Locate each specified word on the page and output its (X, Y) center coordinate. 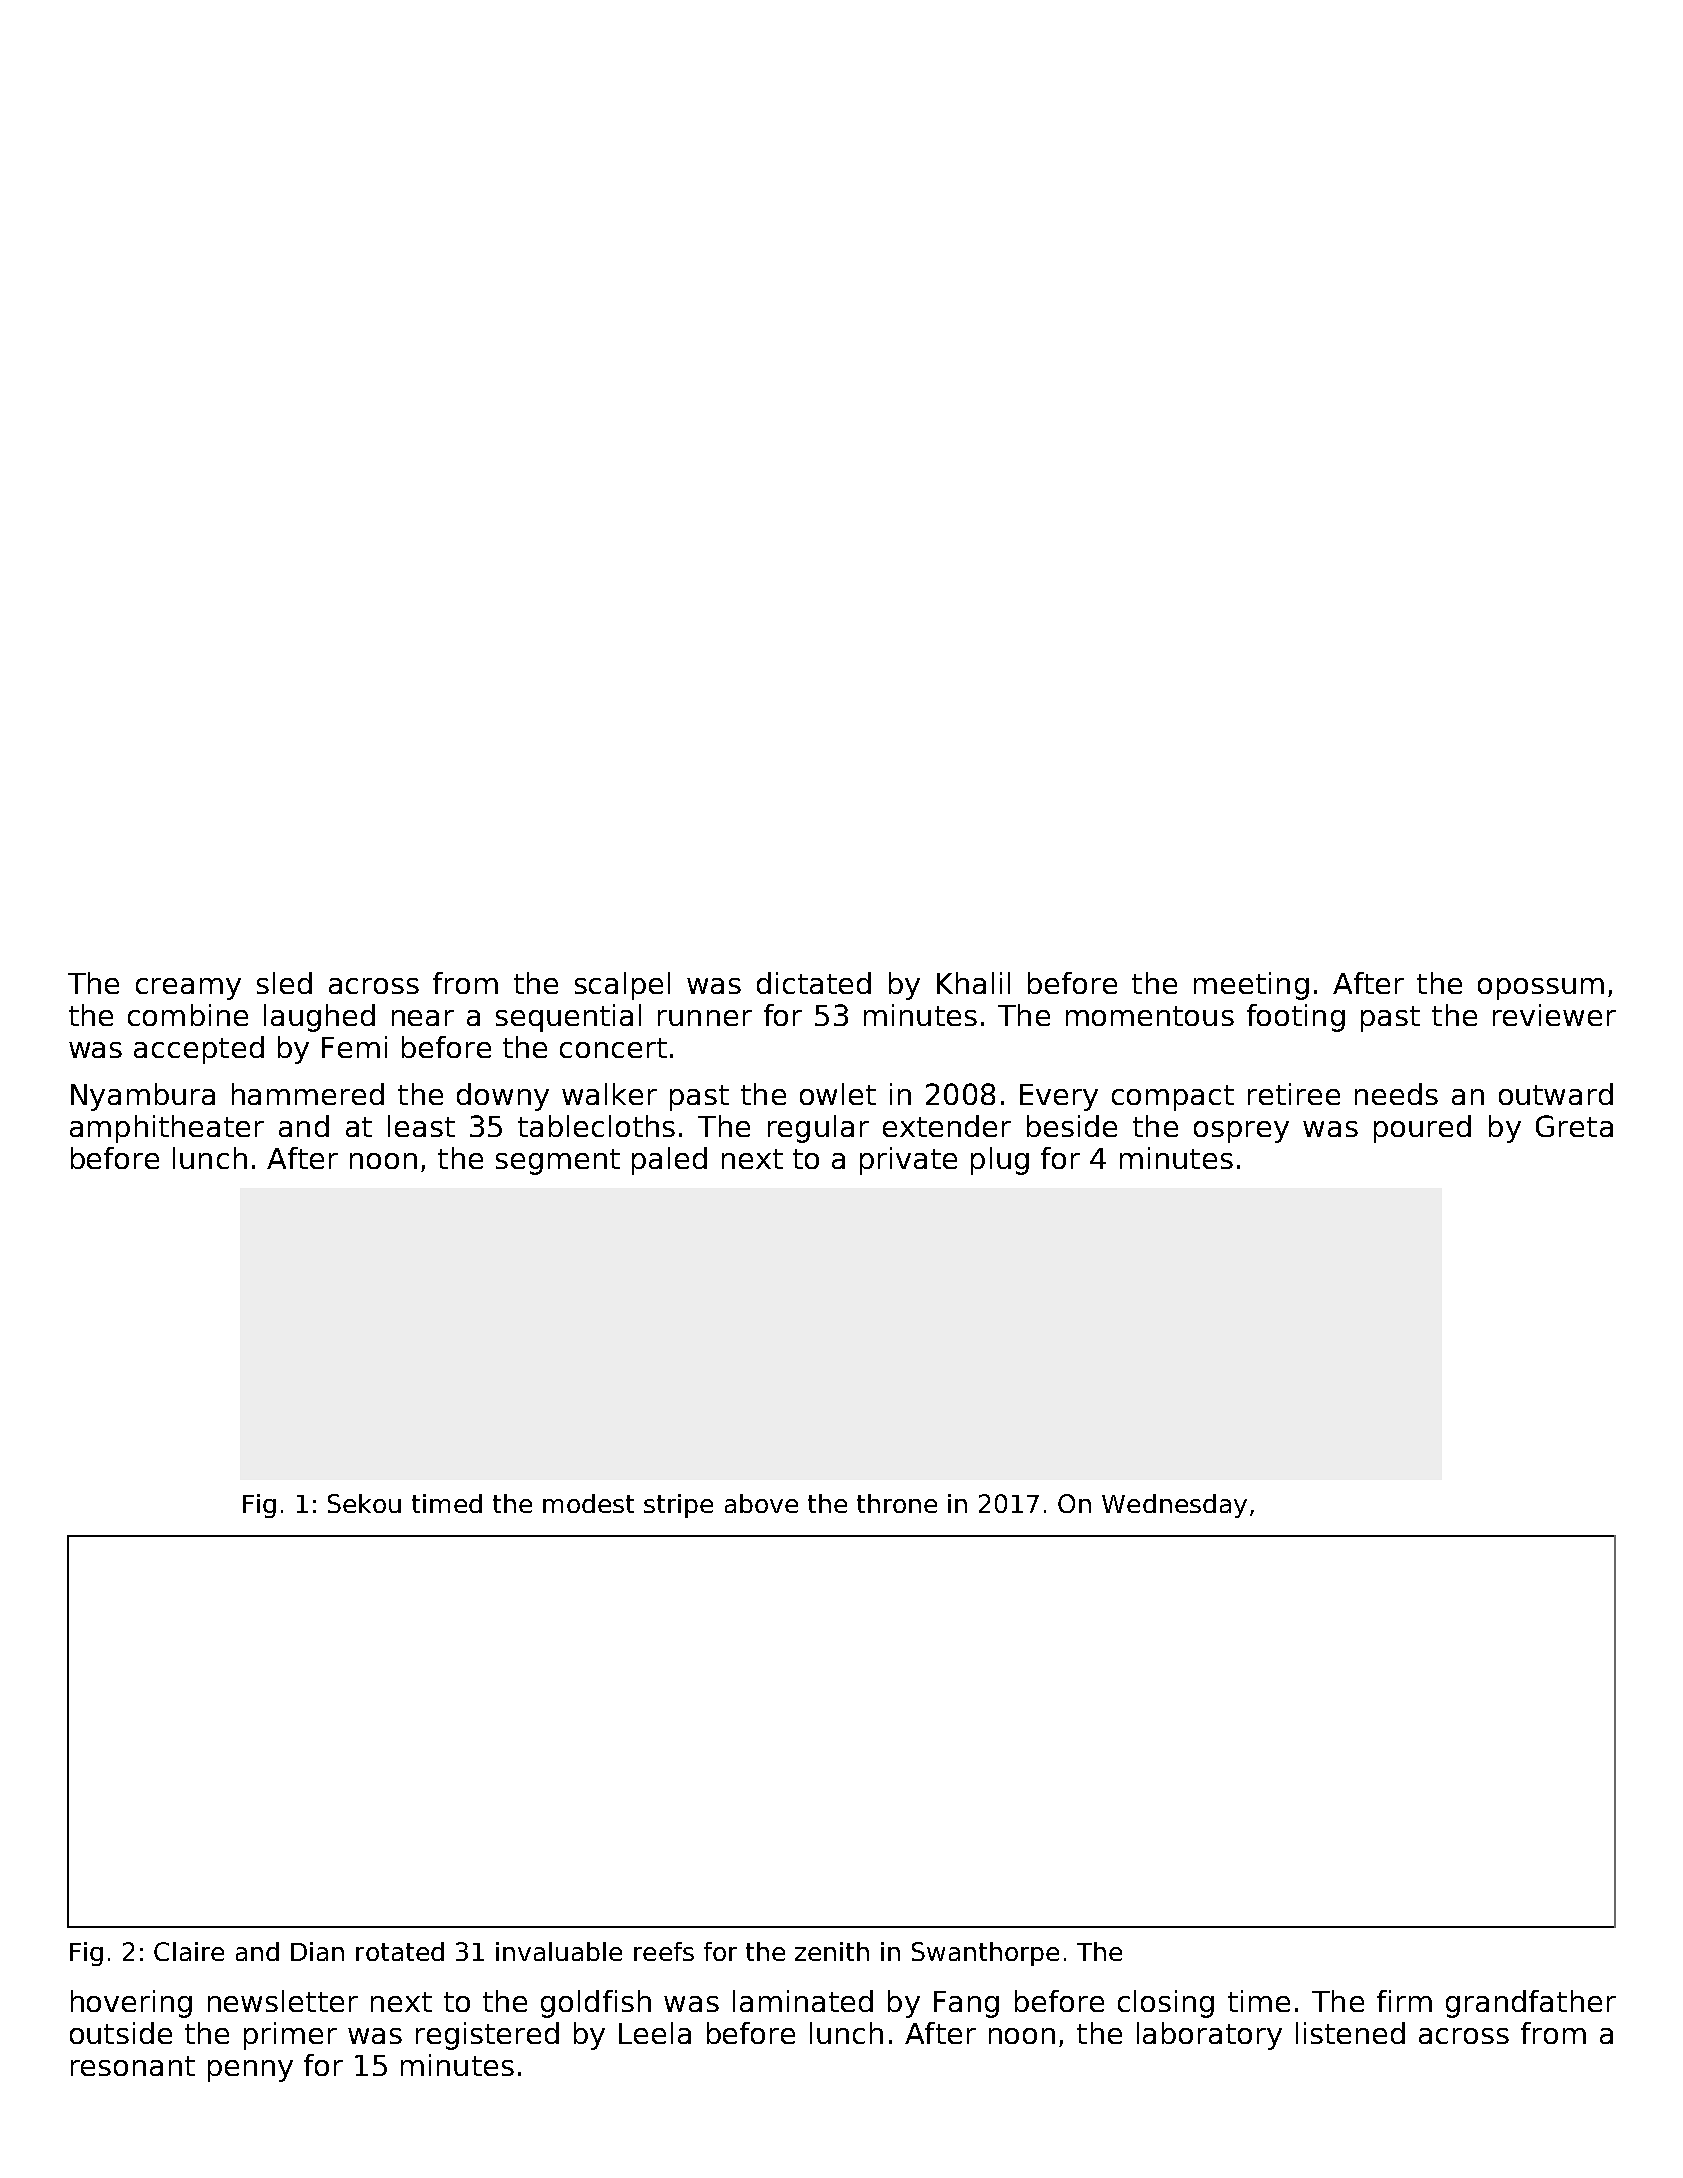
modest (588, 1503)
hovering (131, 2004)
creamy (188, 989)
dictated (814, 983)
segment (558, 1162)
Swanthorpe (985, 1954)
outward (1556, 1094)
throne (897, 1503)
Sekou (364, 1503)
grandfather (1531, 2004)
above (761, 1503)
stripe (678, 1506)
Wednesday (1174, 1506)
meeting (1251, 986)
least (421, 1126)
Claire (189, 1951)
